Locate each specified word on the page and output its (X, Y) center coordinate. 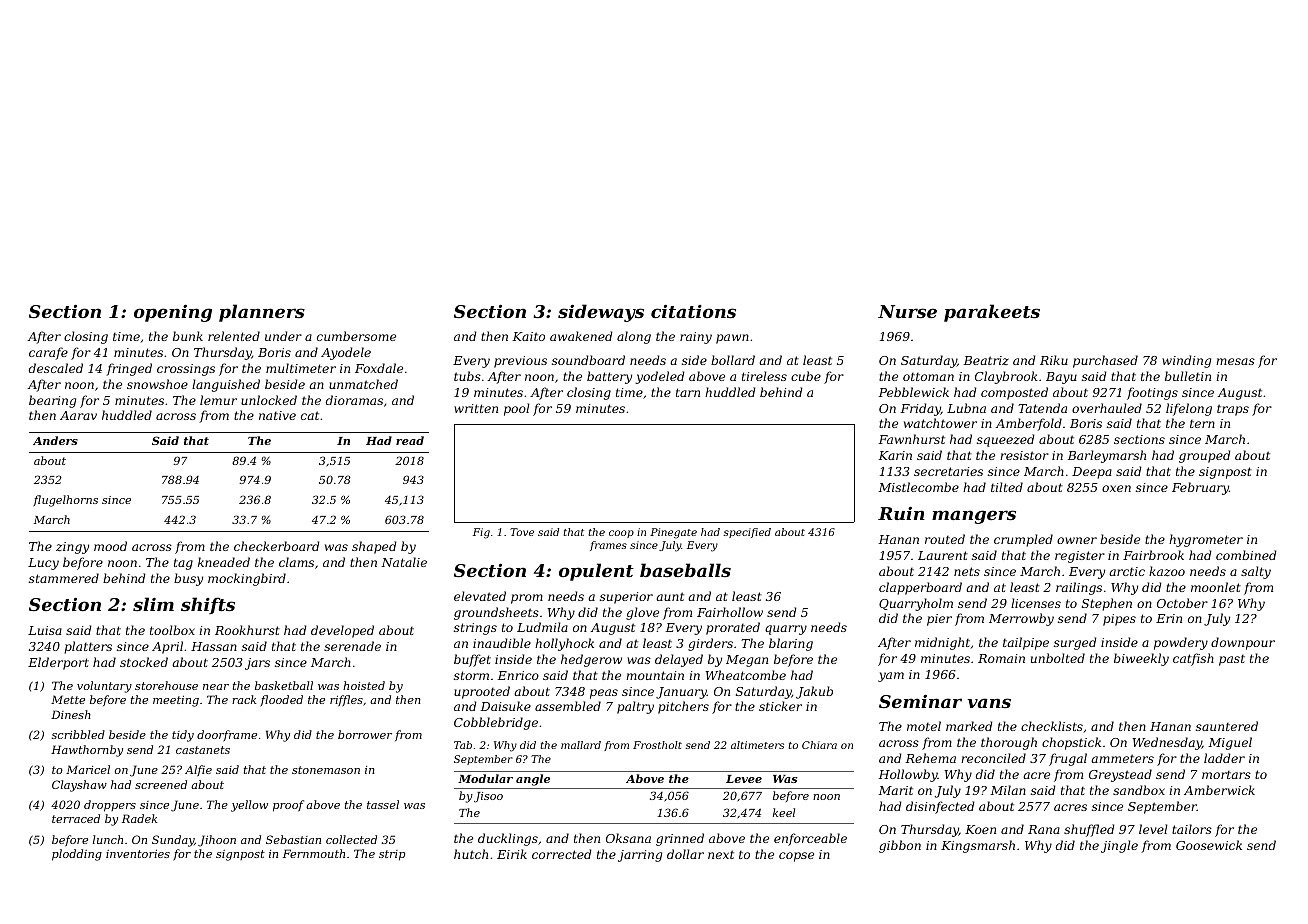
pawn (732, 339)
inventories (138, 854)
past (1232, 660)
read (410, 440)
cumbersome (356, 336)
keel (784, 812)
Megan (747, 661)
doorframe (227, 736)
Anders (55, 440)
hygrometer (1206, 540)
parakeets (992, 313)
